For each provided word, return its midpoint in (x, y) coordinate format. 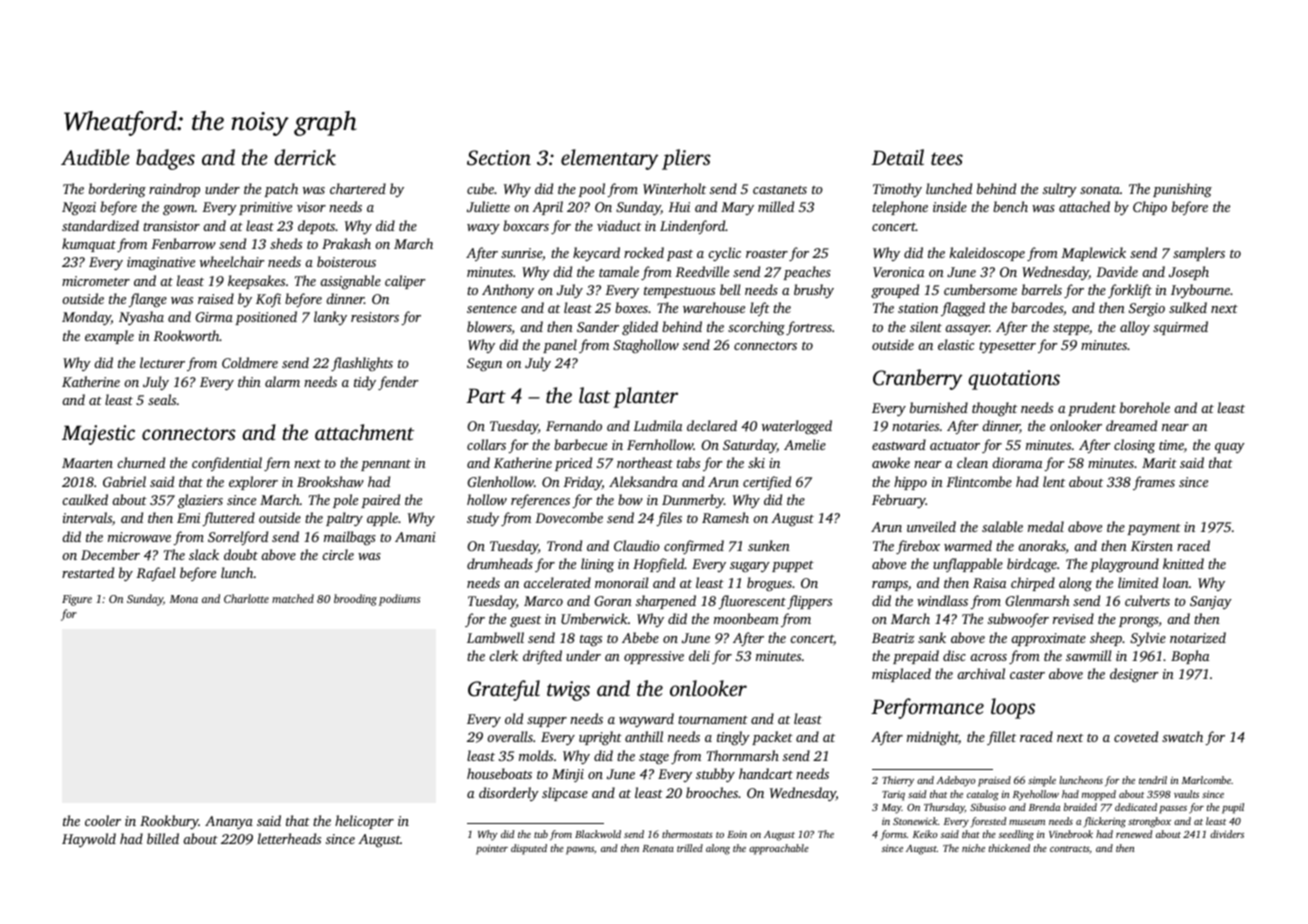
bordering (117, 190)
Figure (77, 600)
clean (972, 462)
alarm (282, 381)
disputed (529, 849)
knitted (1183, 563)
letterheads (289, 838)
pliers (686, 159)
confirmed (694, 547)
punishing (1182, 190)
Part (486, 395)
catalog (983, 795)
